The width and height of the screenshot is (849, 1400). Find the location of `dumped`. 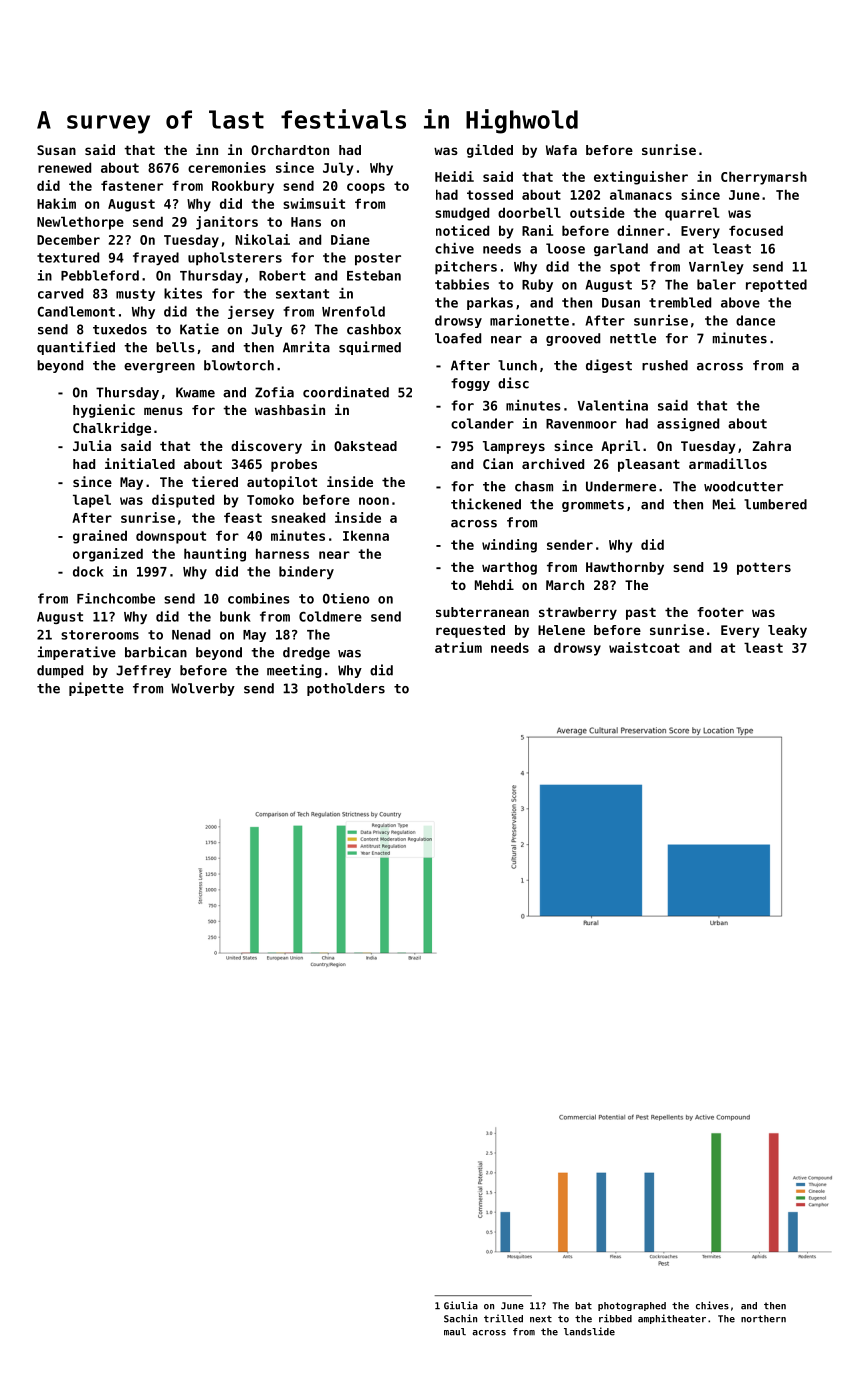

dumped is located at coordinates (60, 671).
